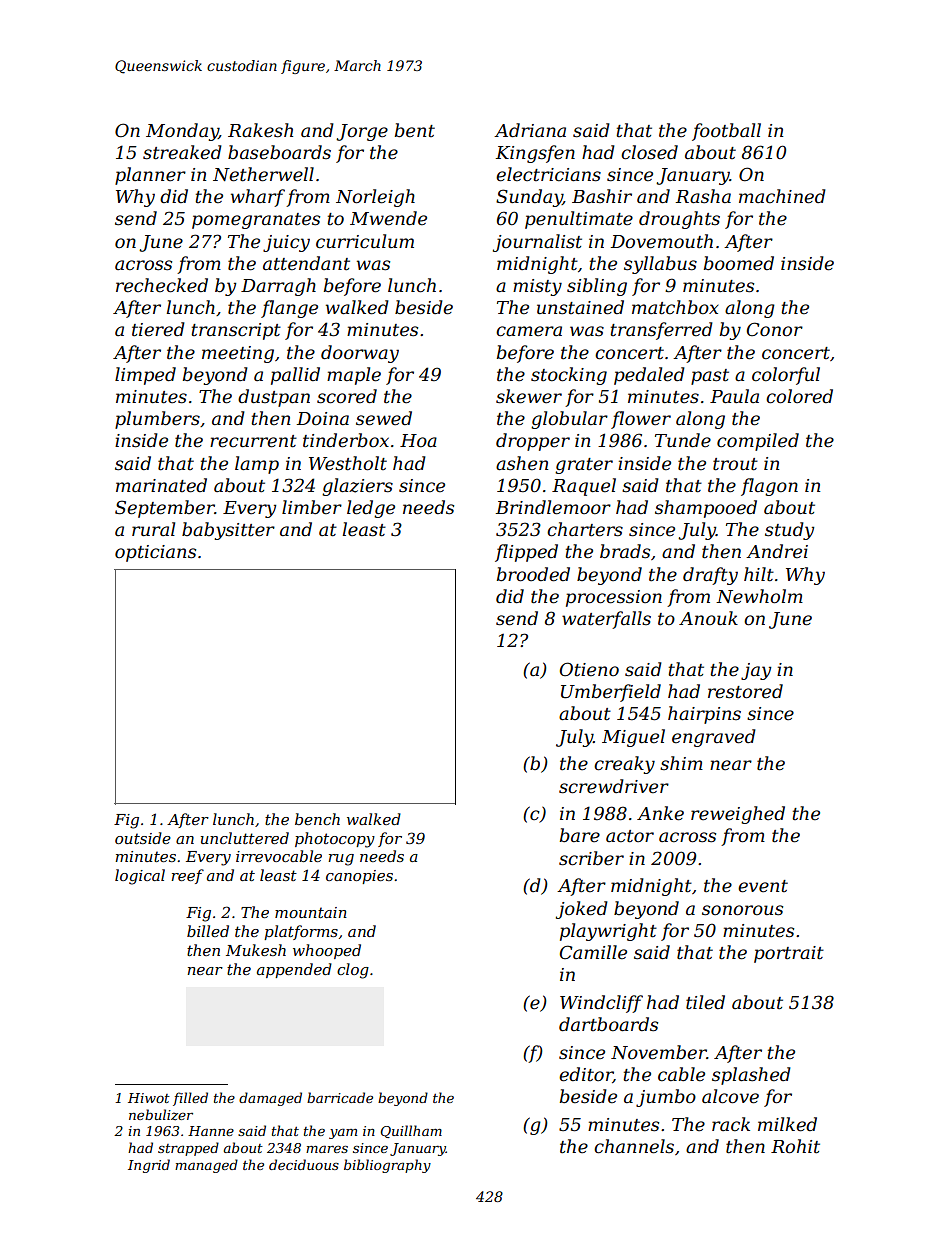 This page has width=952, height=1233. Describe the element at coordinates (256, 950) in the page. I see `Mukesh` at that location.
